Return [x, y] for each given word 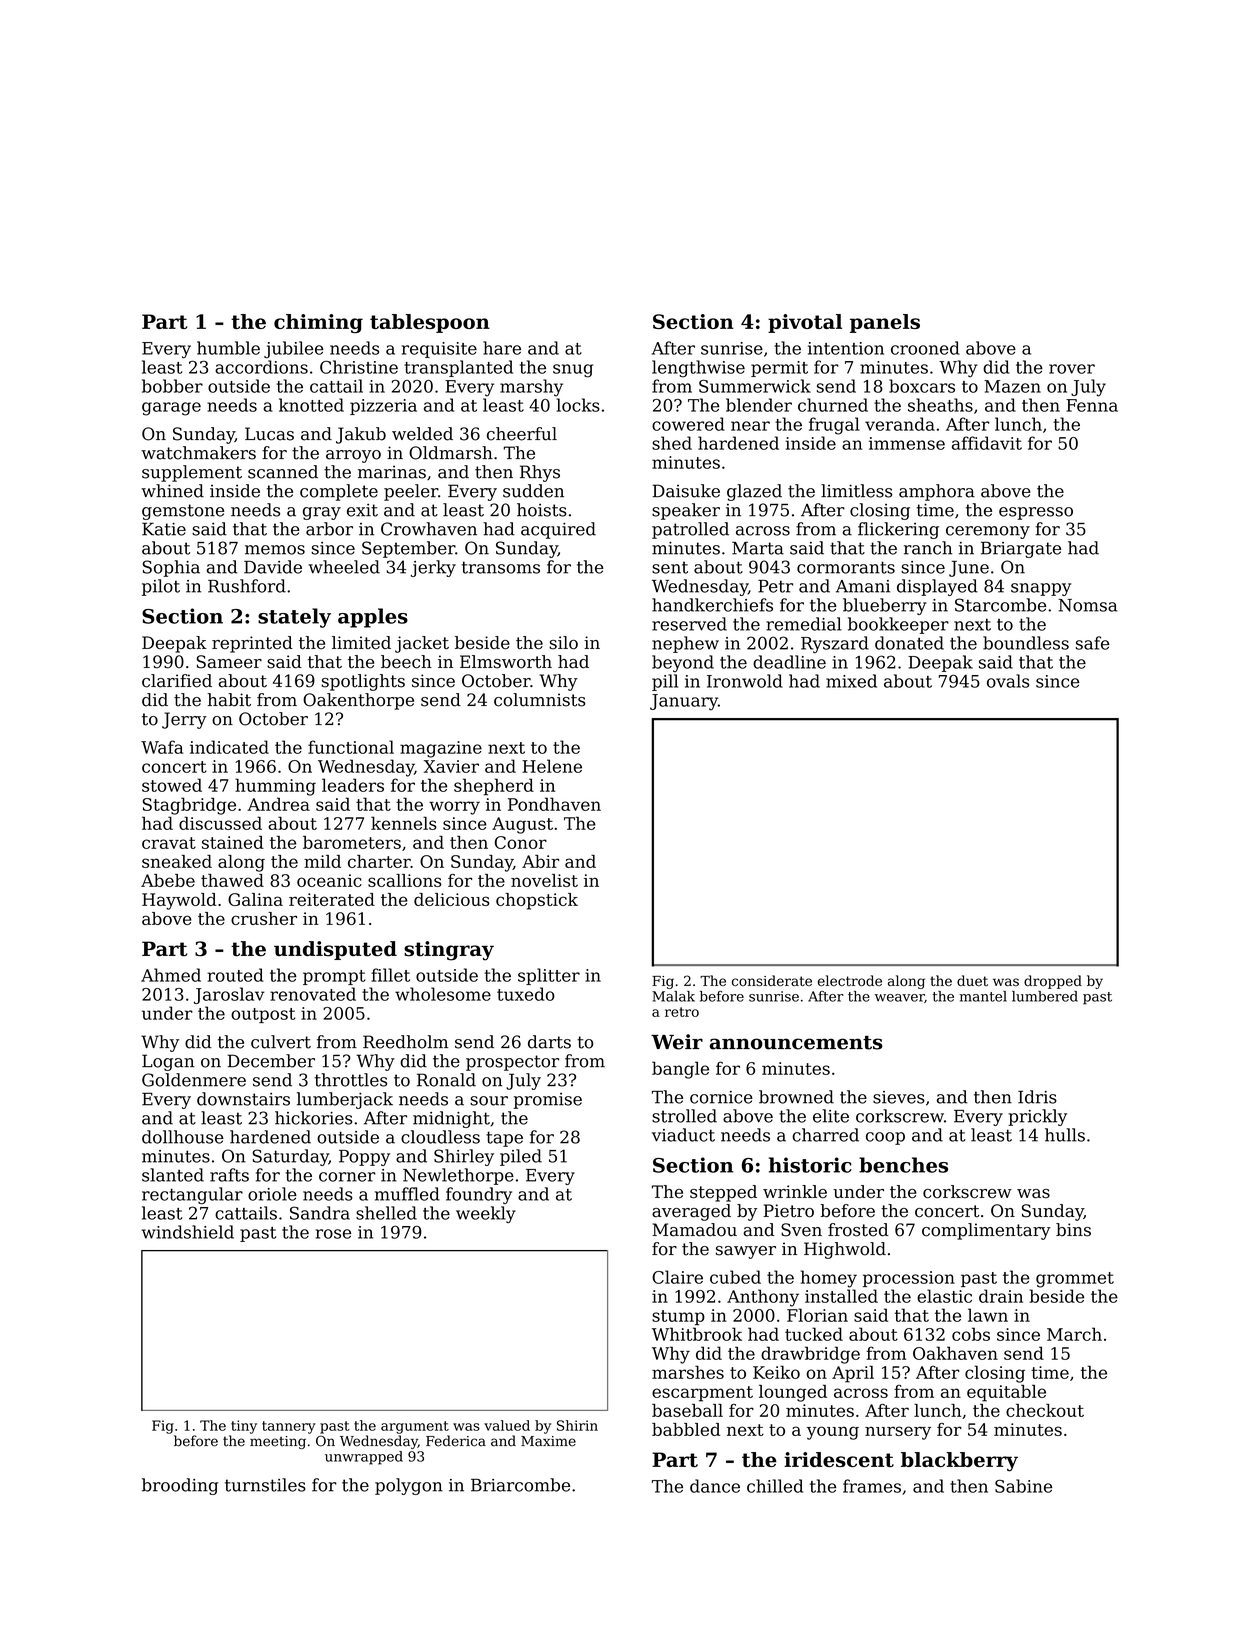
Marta [758, 548]
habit [229, 700]
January [684, 702]
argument [415, 1427]
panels [885, 323]
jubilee [293, 350]
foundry [479, 1195]
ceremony [988, 532]
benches [903, 1165]
